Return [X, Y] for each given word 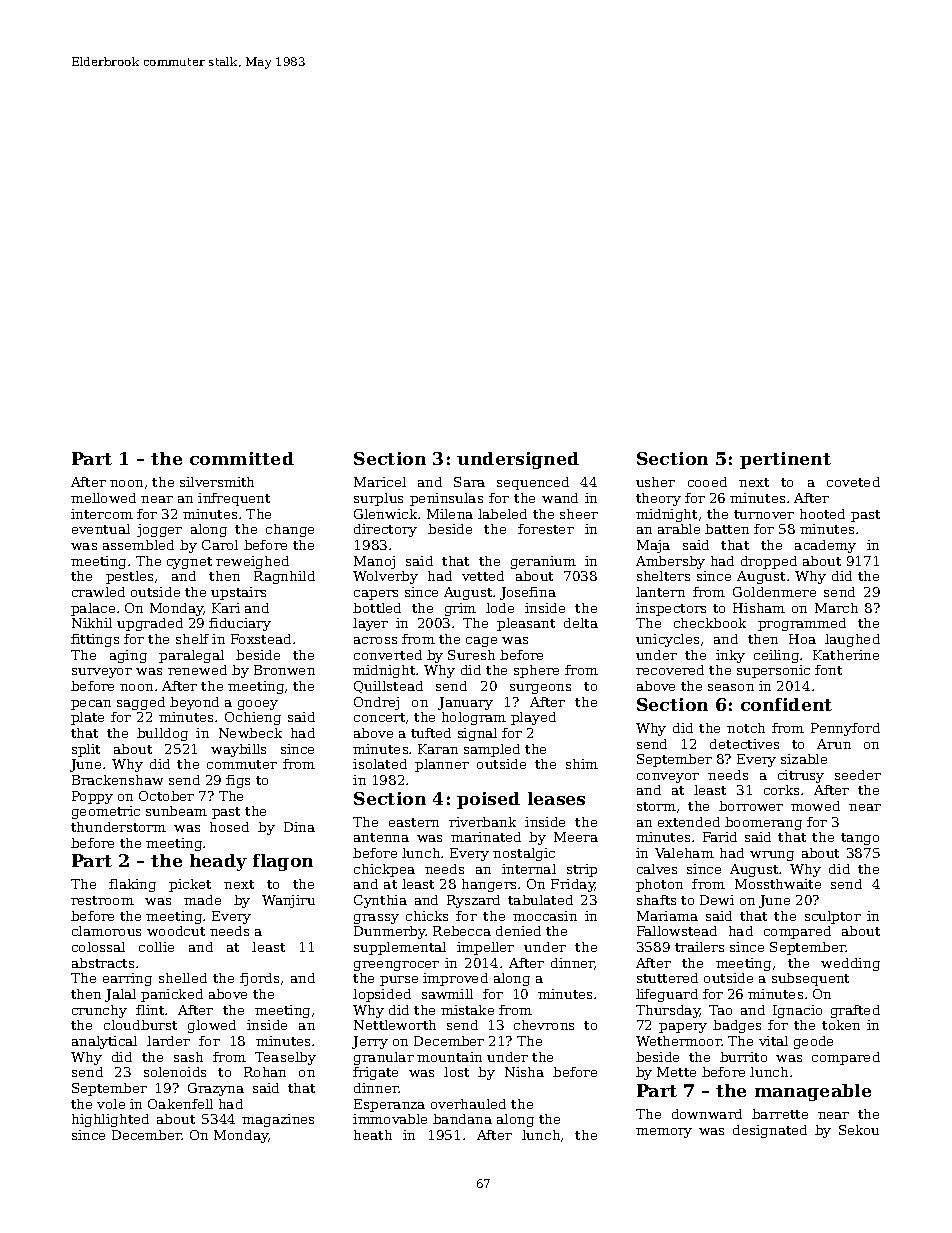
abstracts [103, 963]
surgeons [540, 689]
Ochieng [253, 718]
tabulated [540, 900]
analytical [104, 1042]
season [731, 687]
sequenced [533, 483]
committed [242, 458]
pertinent [785, 460]
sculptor [833, 917]
